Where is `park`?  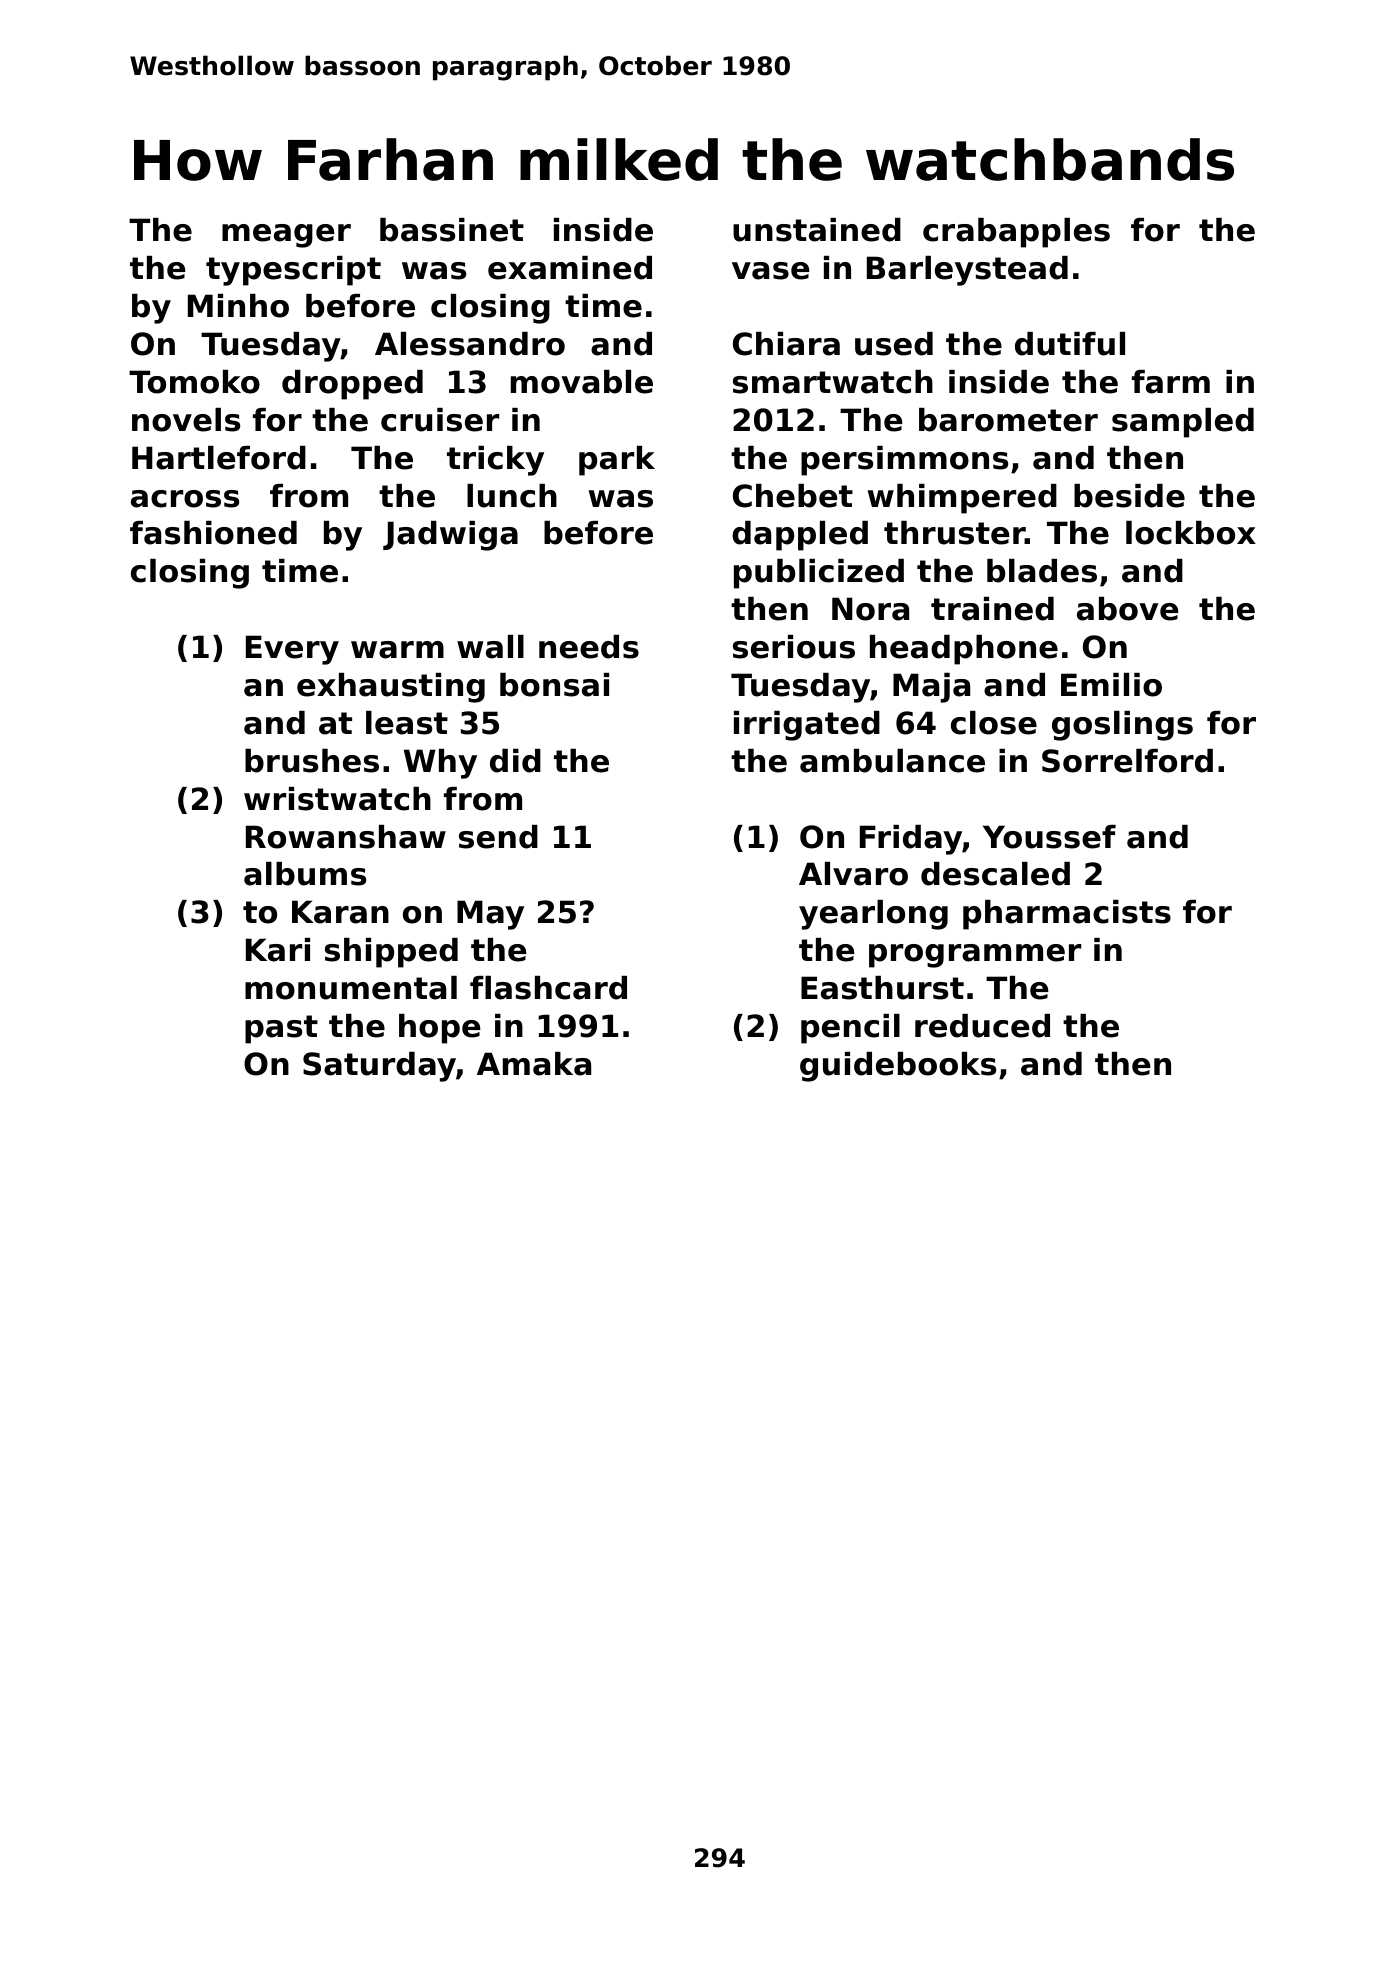
park is located at coordinates (617, 461).
